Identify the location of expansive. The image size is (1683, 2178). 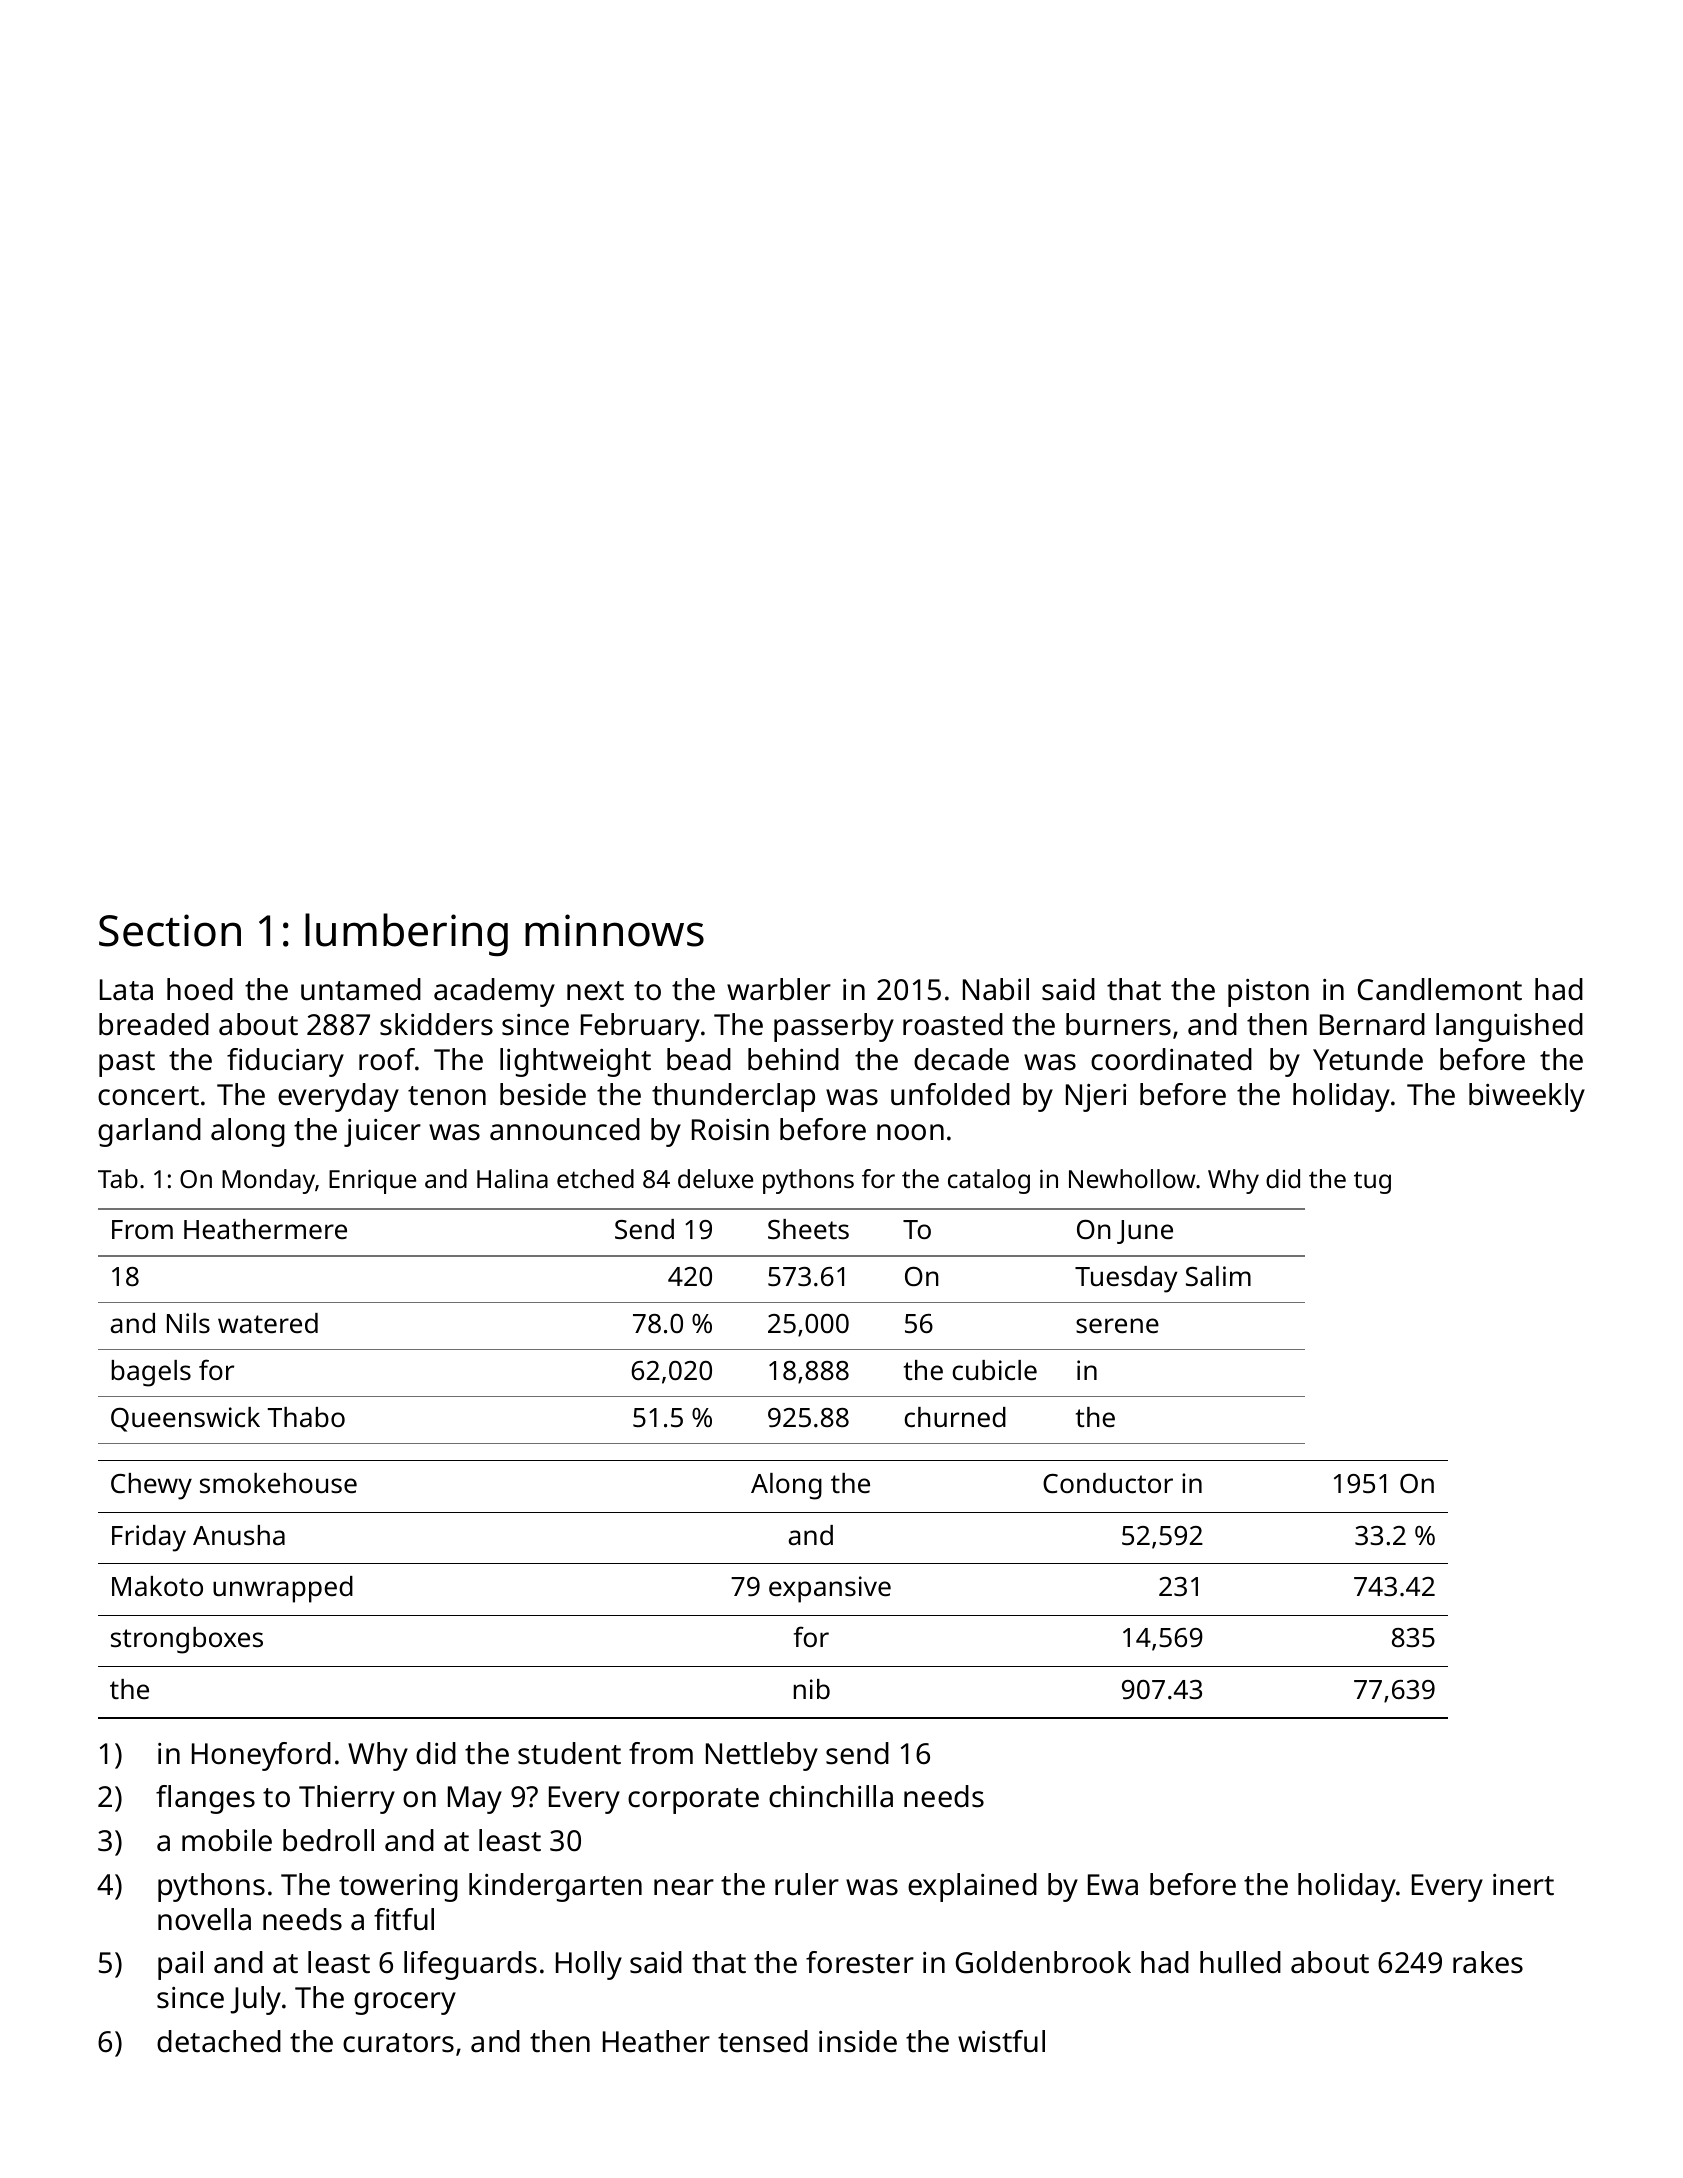
(830, 1589).
